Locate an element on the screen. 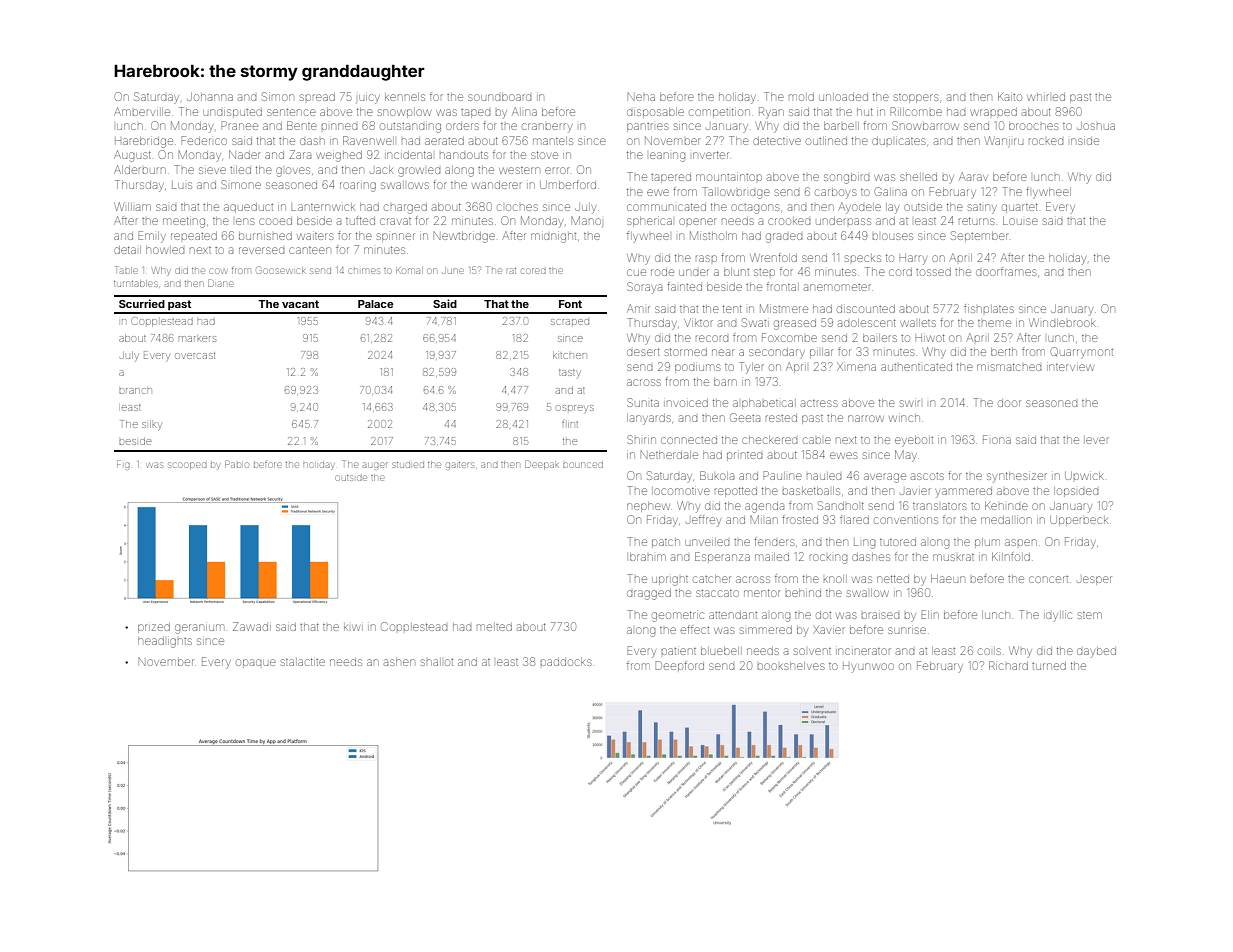  Johanna is located at coordinates (210, 97).
